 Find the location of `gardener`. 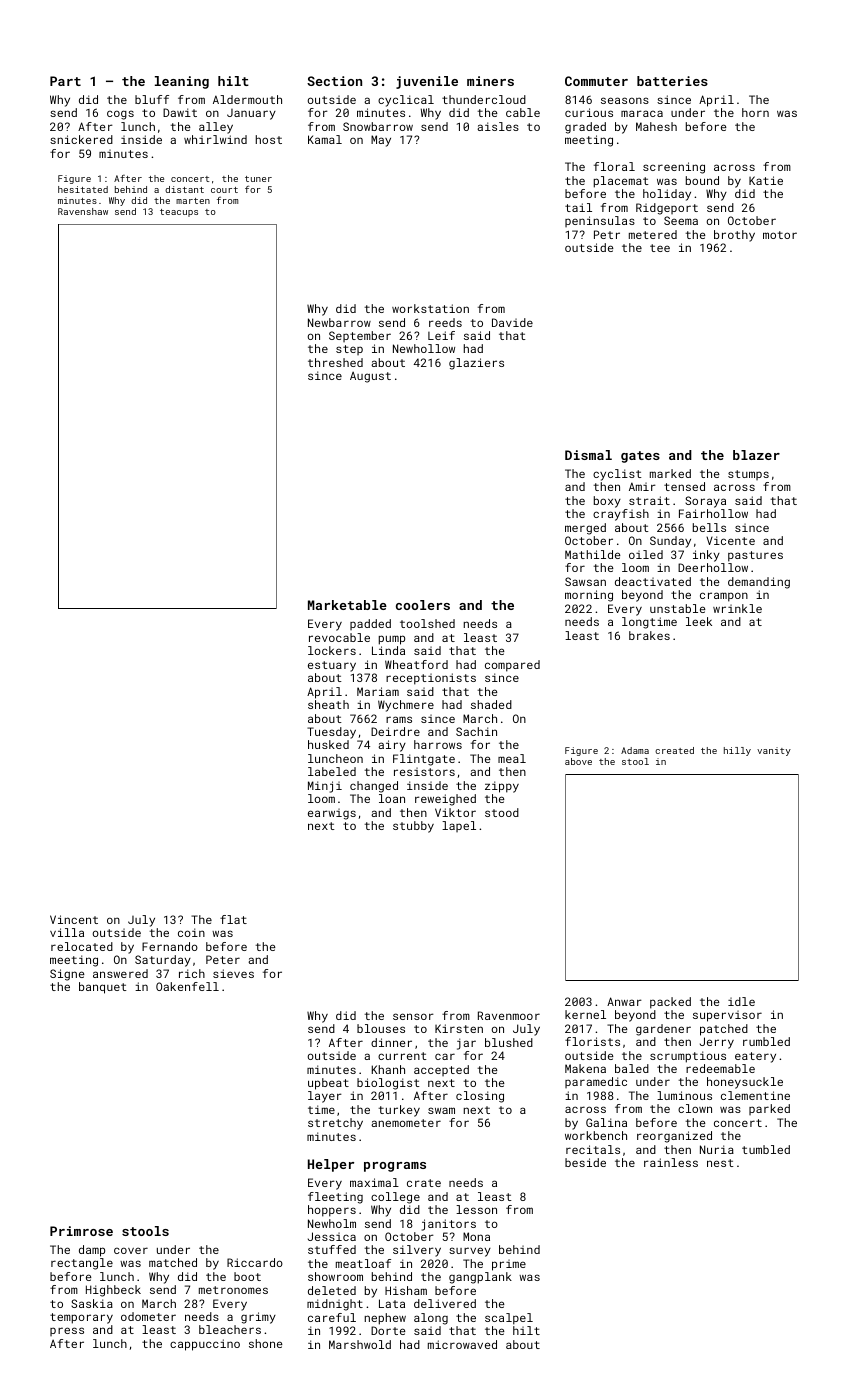

gardener is located at coordinates (663, 1030).
